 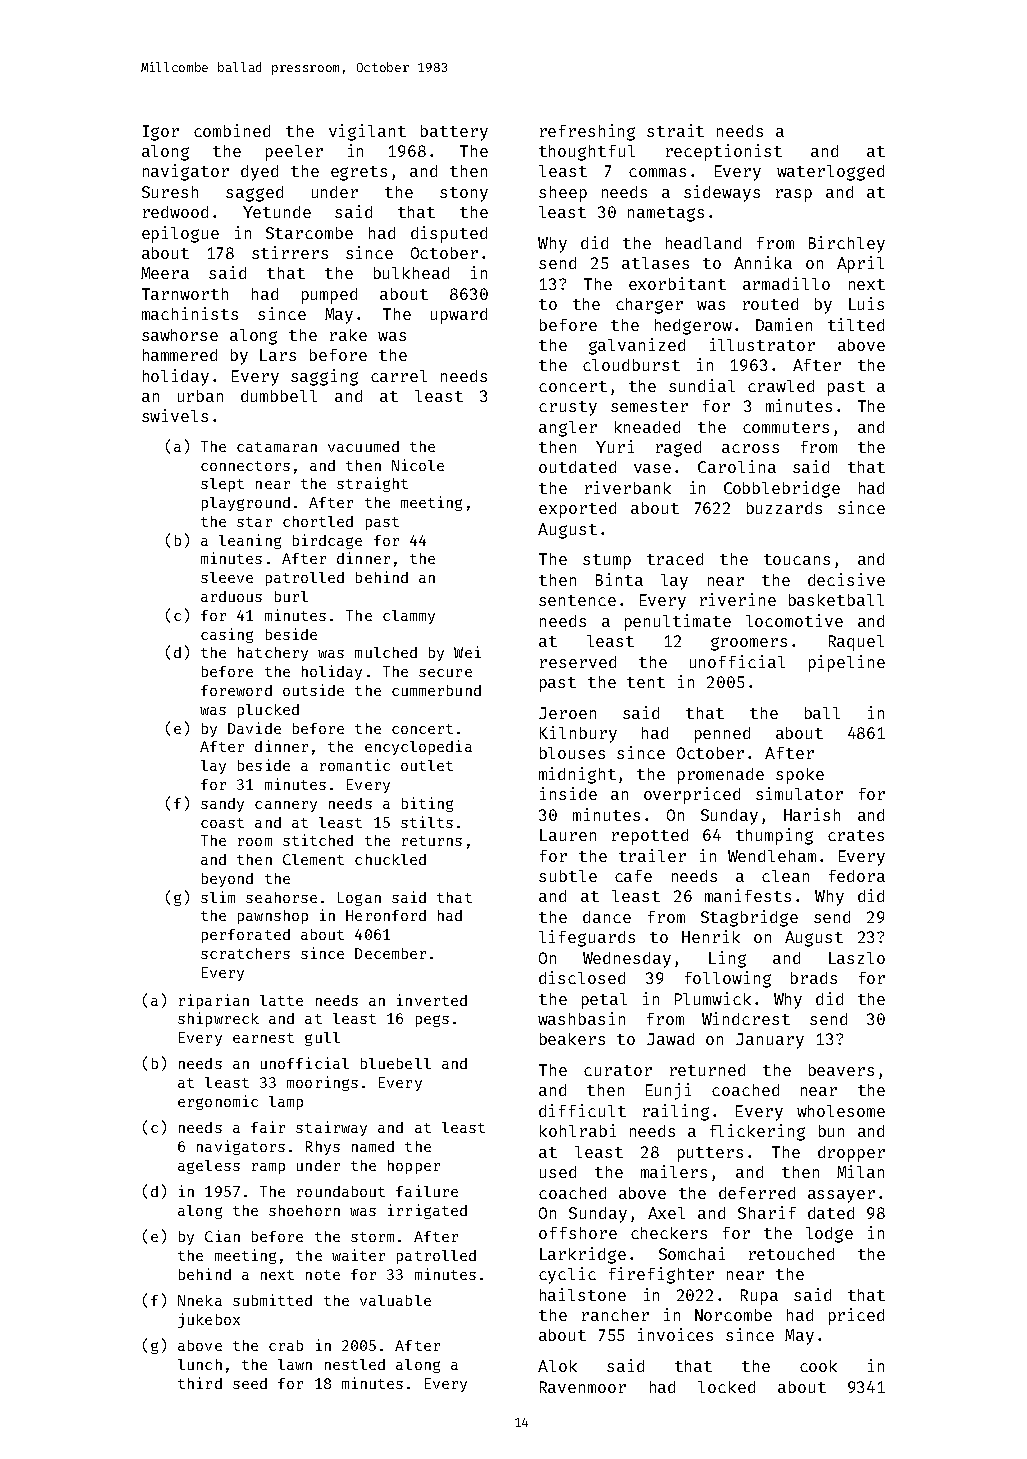 I want to click on Igor, so click(x=161, y=133).
